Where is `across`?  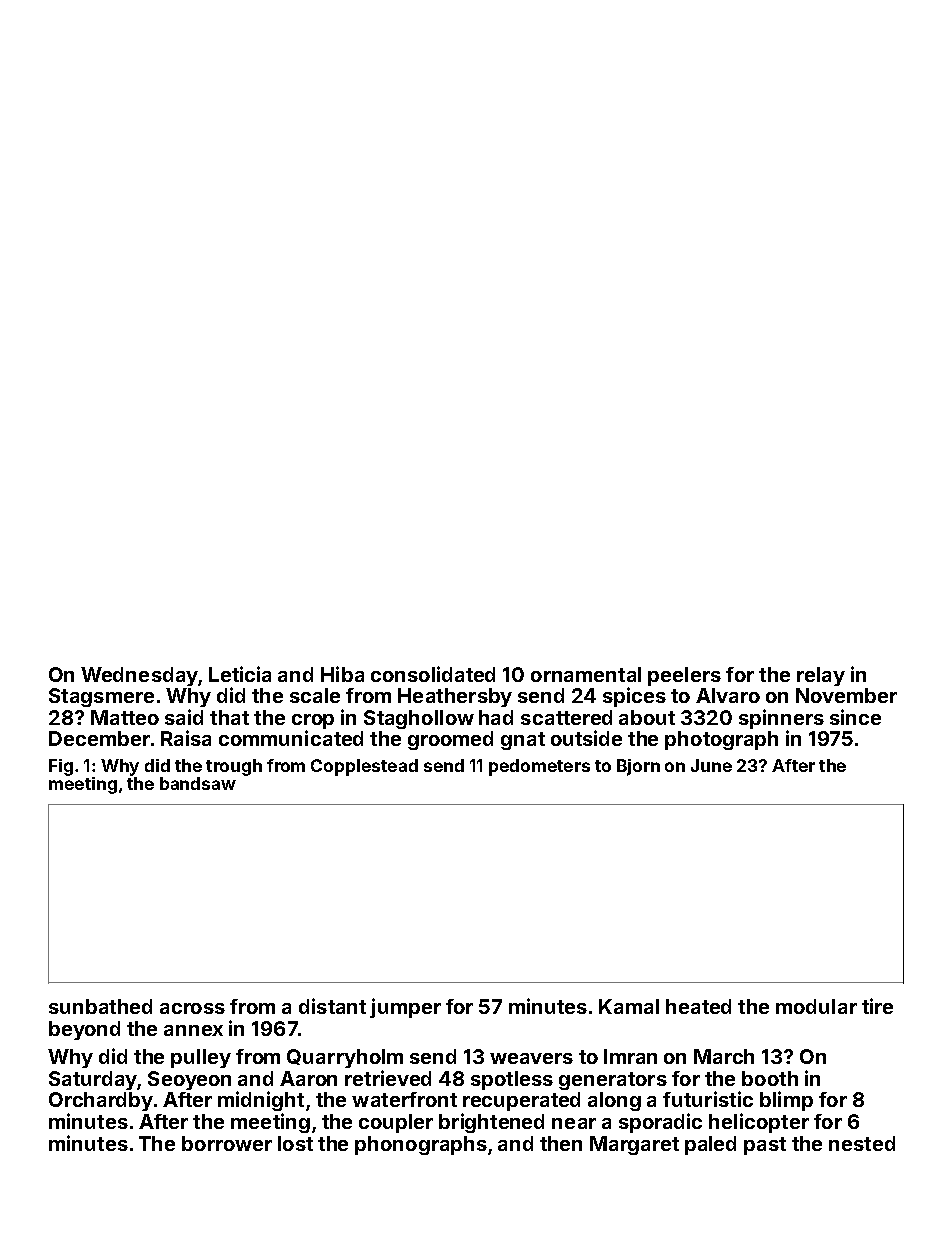
across is located at coordinates (192, 1008).
